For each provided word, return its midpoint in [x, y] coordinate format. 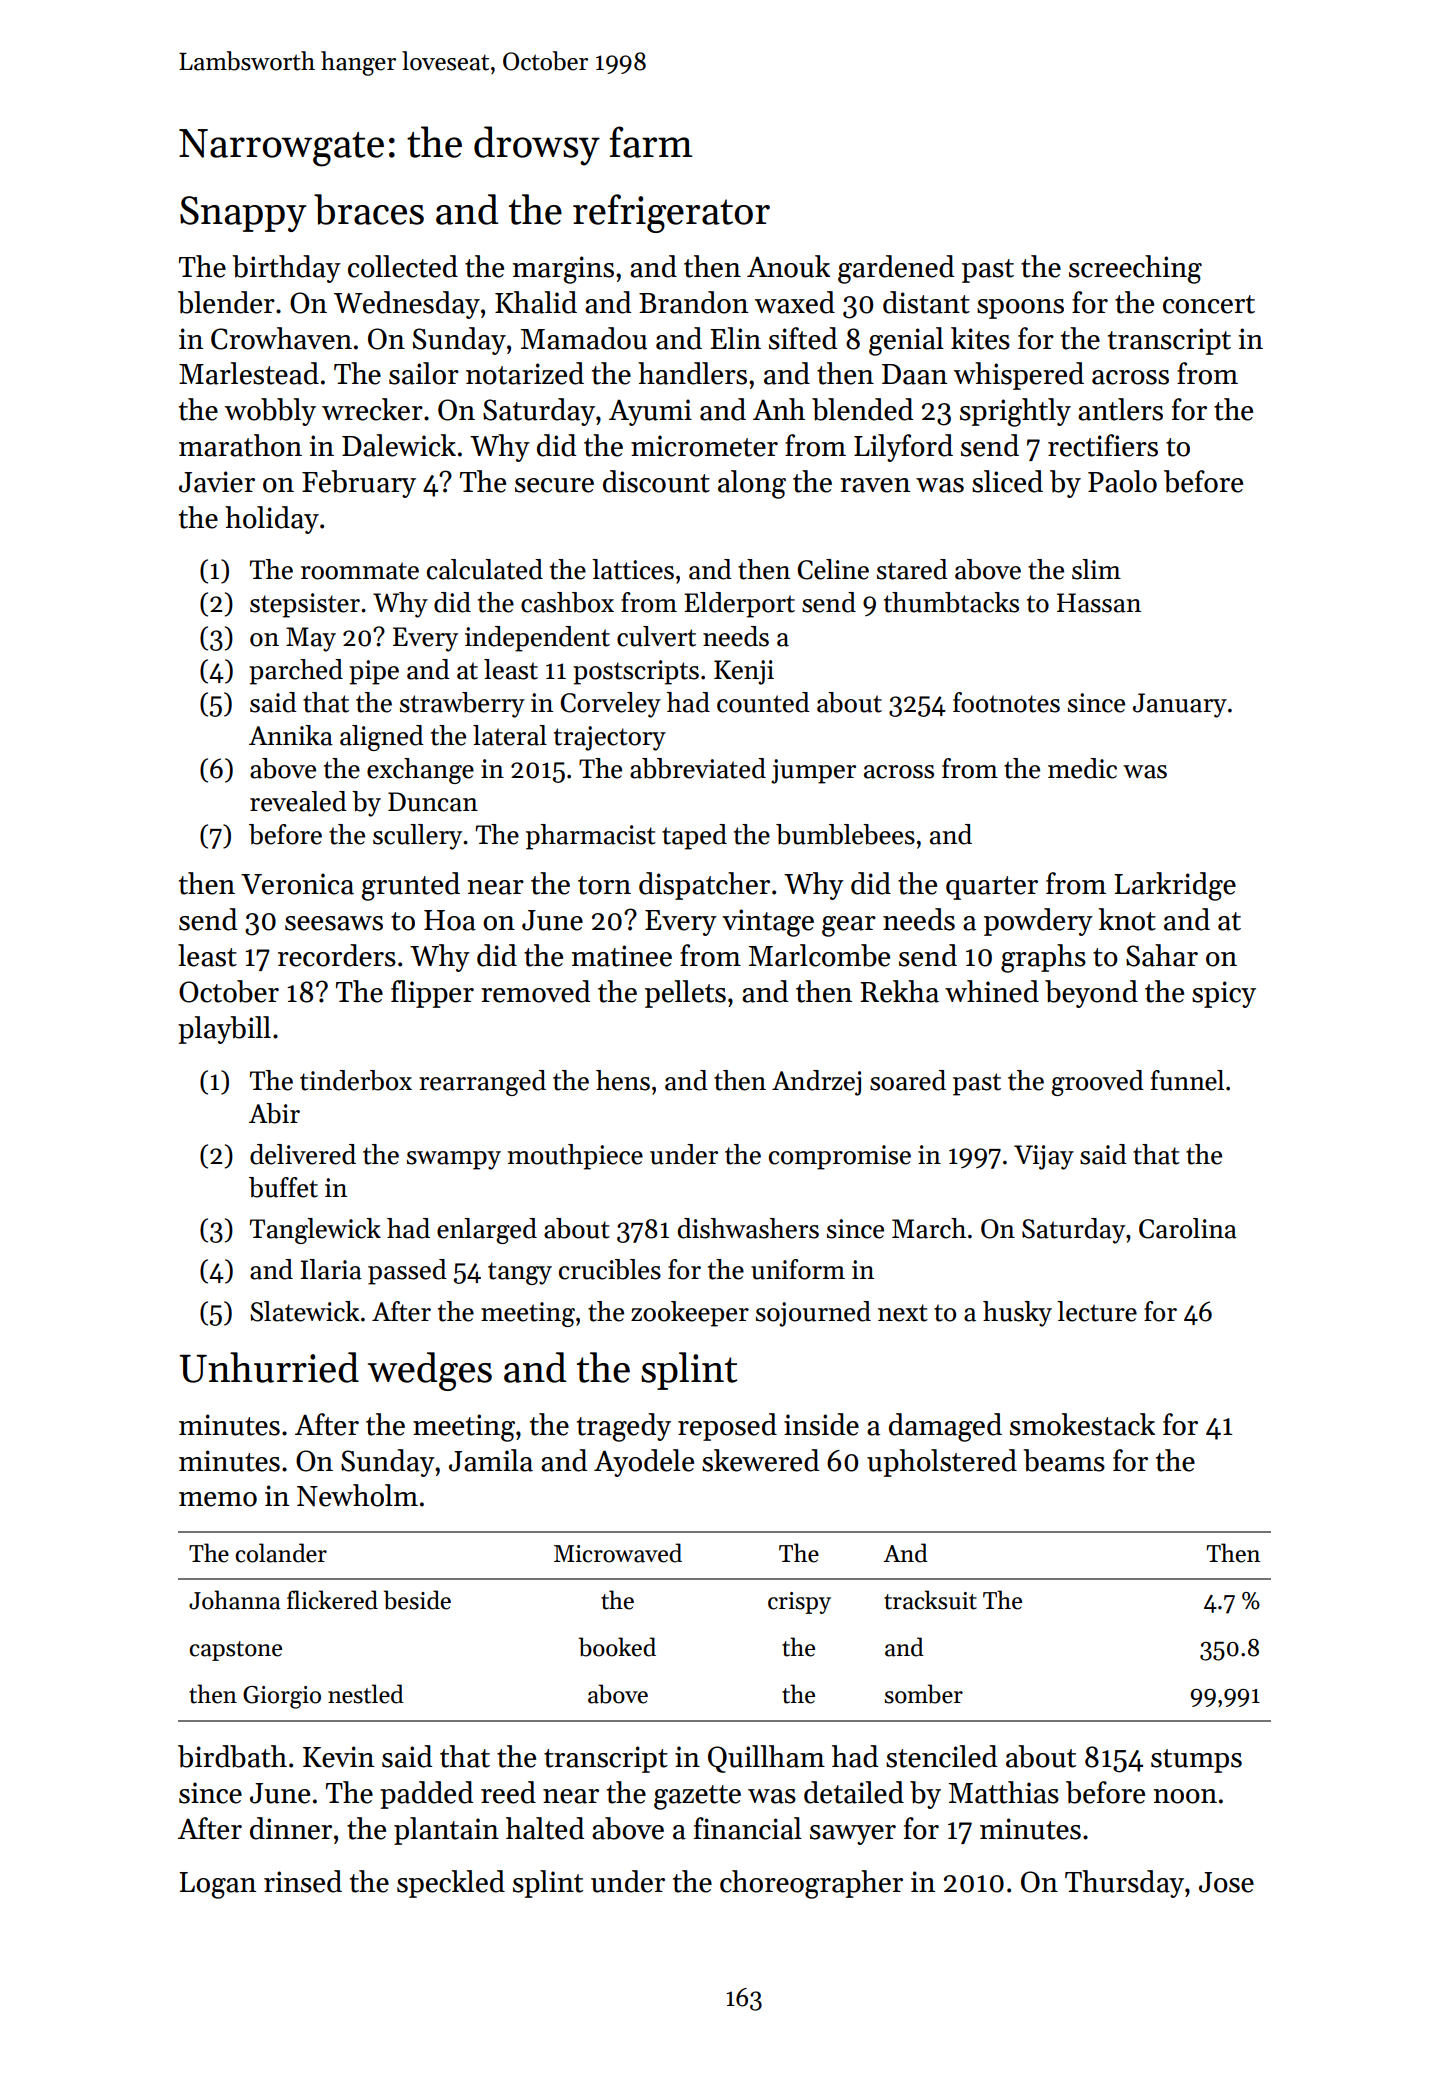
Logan [217, 1885]
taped [694, 837]
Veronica [297, 884]
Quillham [766, 1759]
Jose [1226, 1882]
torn [604, 885]
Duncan [433, 802]
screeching [1135, 269]
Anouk [788, 266]
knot [1127, 919]
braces [369, 209]
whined [992, 991]
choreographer [811, 1884]
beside [417, 1600]
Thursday [1124, 1884]
